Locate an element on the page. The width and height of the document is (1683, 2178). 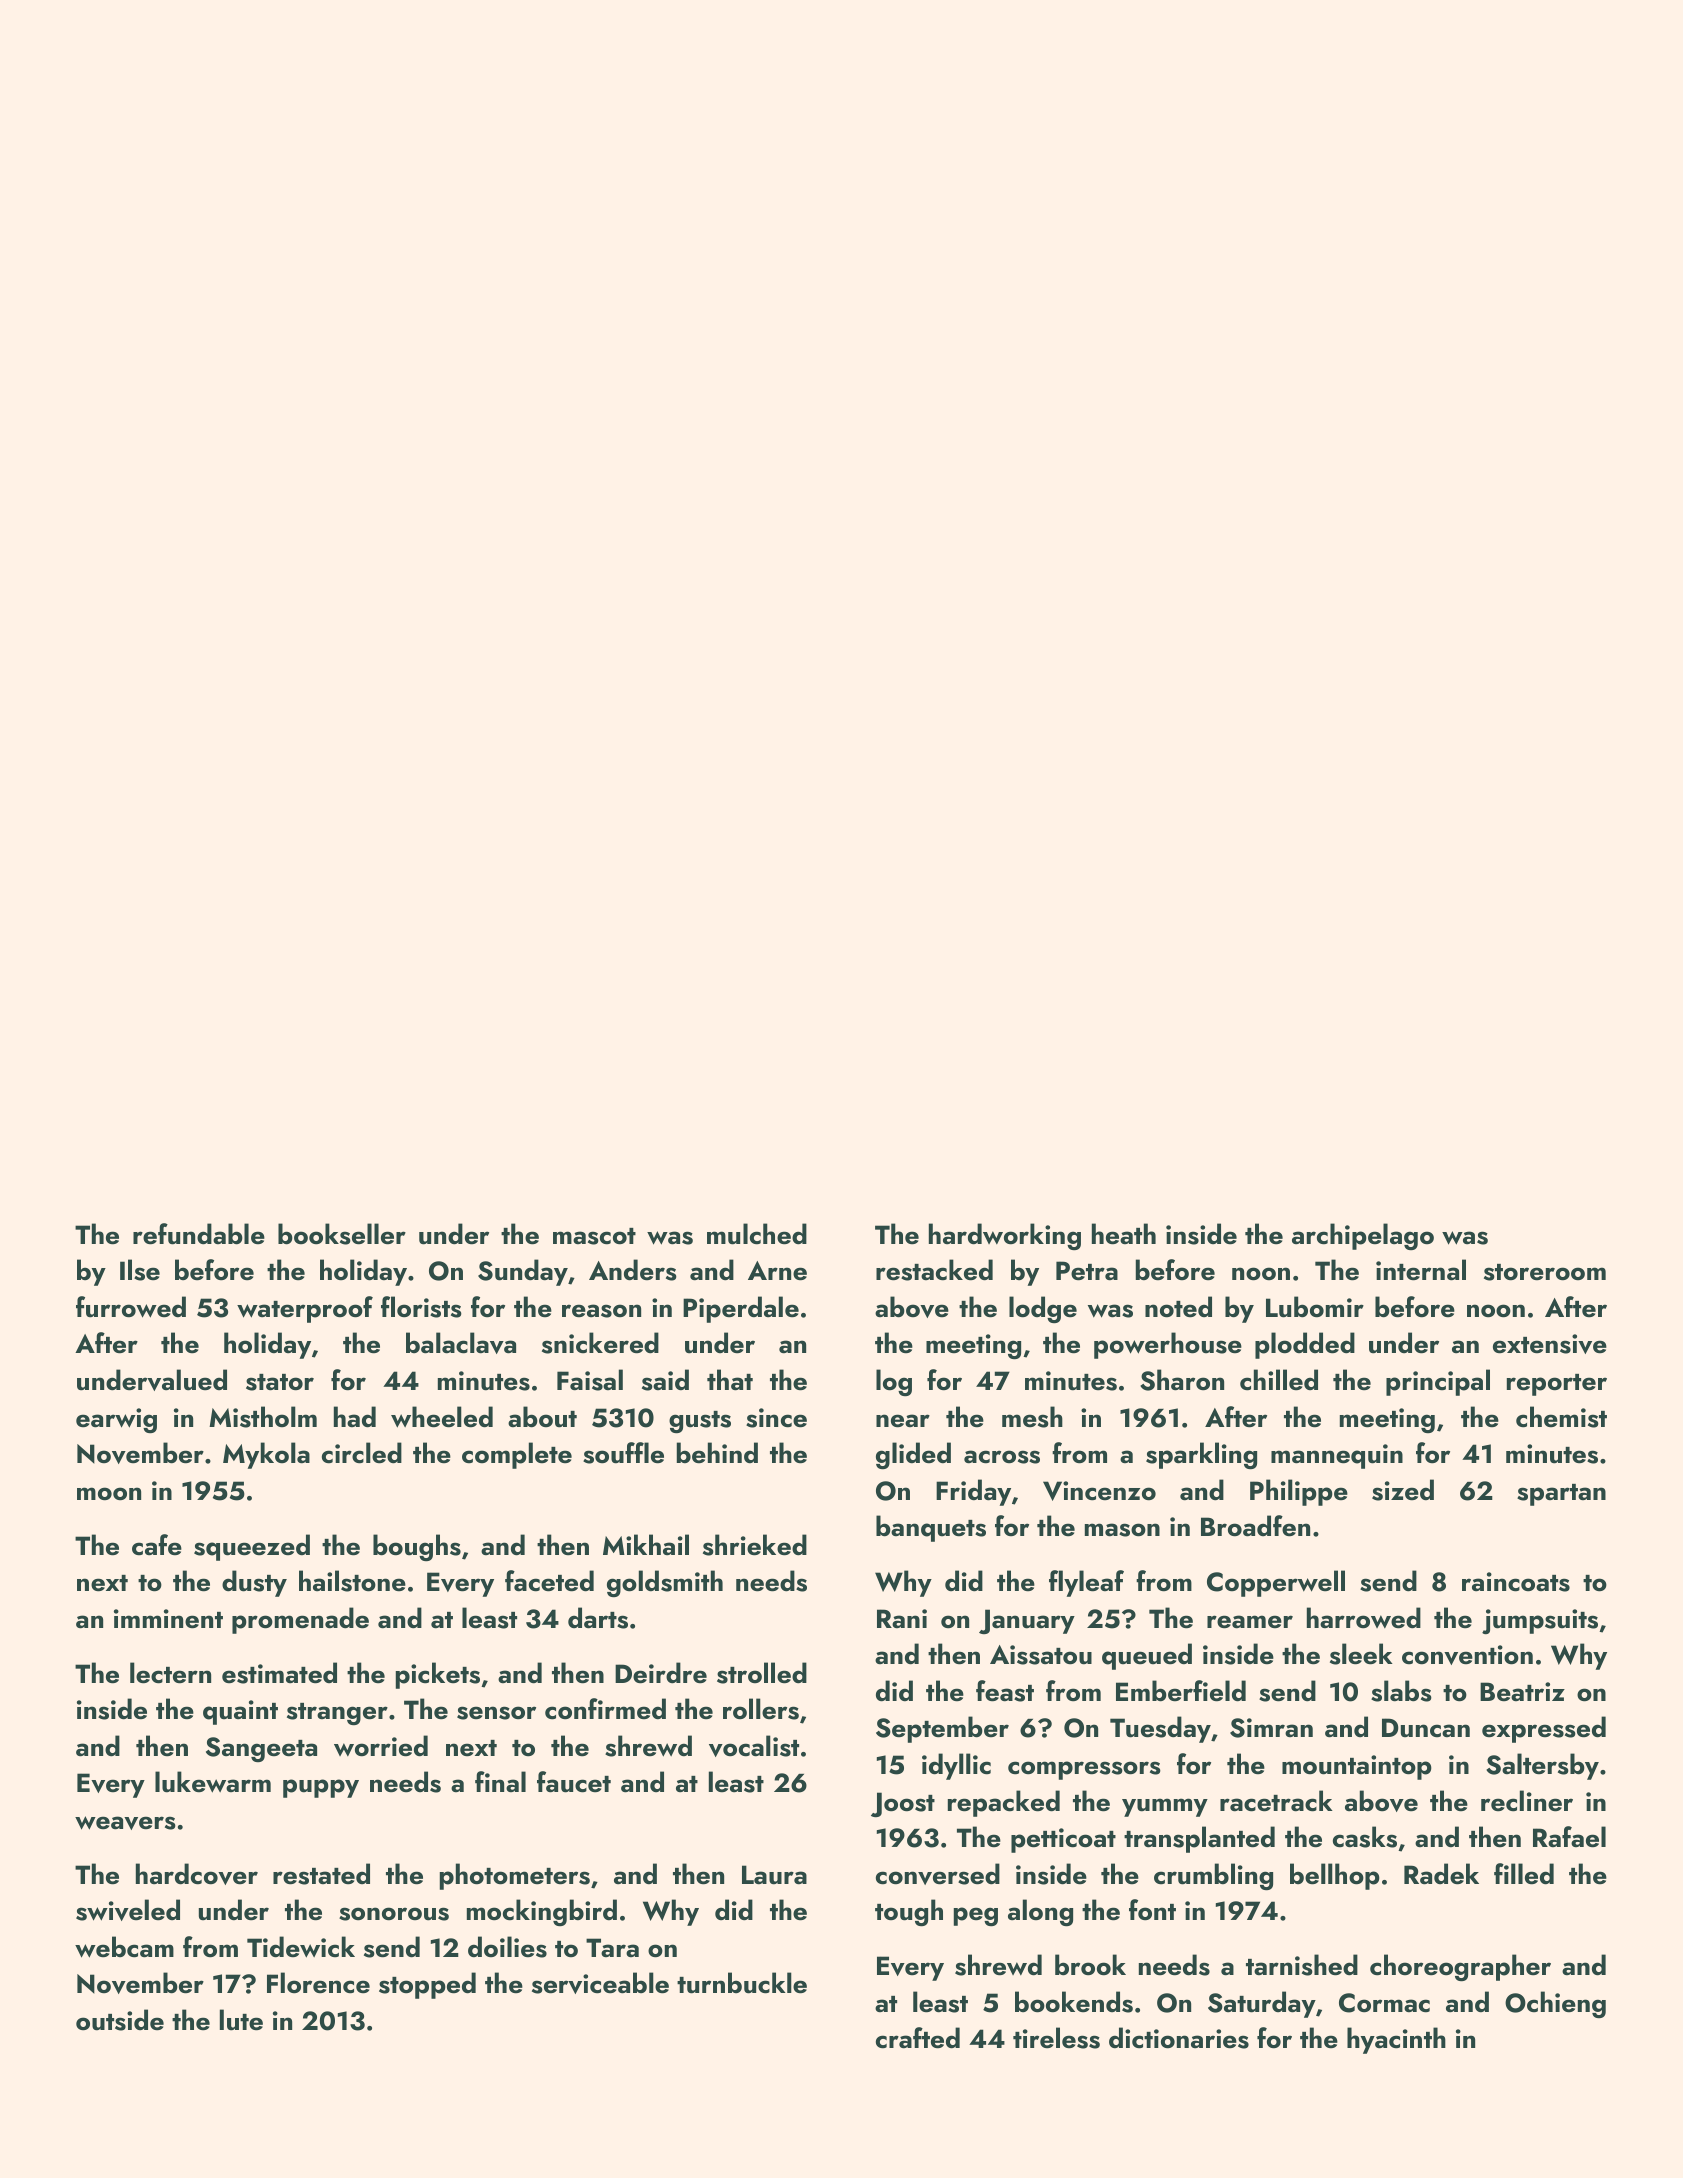
outside is located at coordinates (120, 2020).
